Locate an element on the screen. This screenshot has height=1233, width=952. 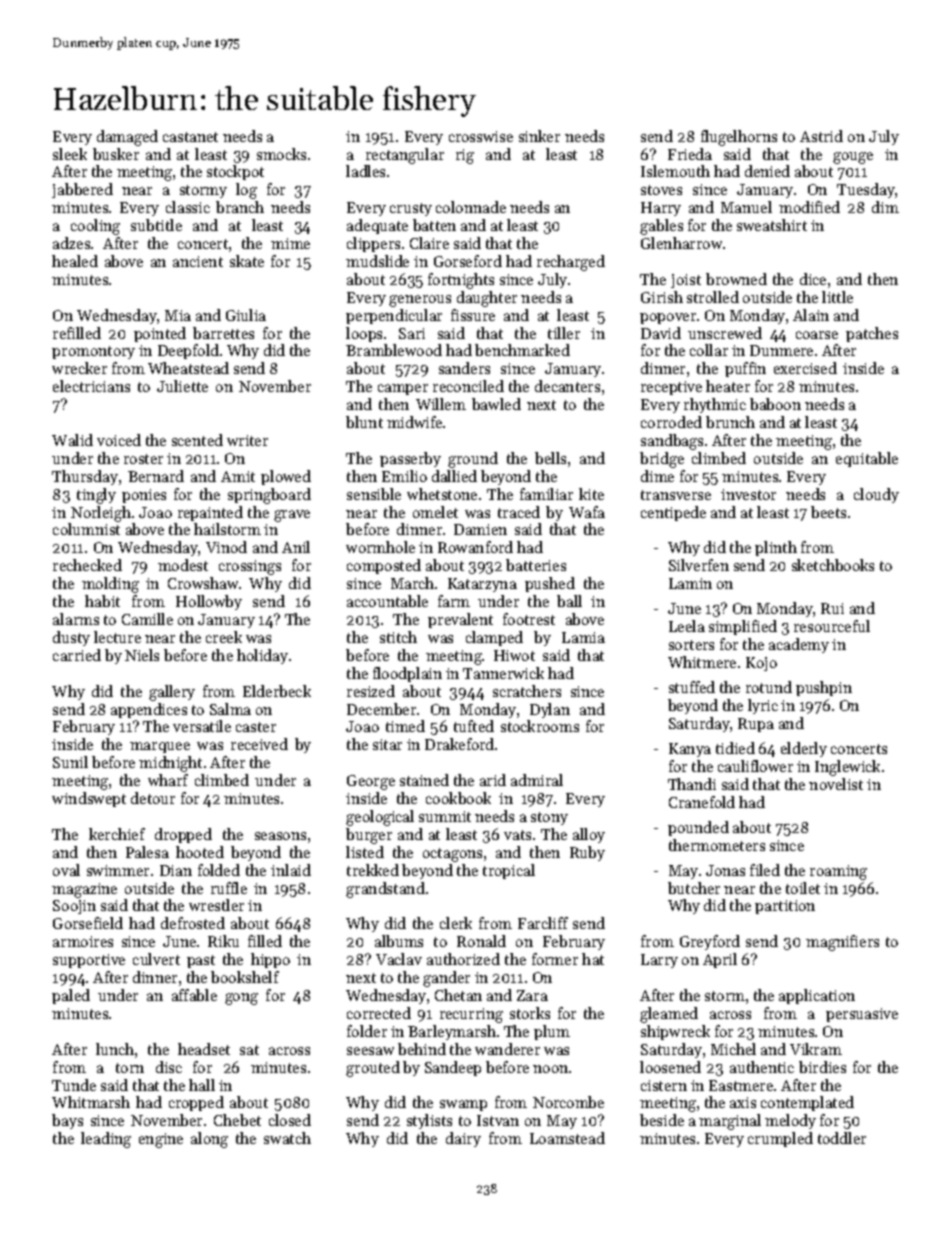
toddler is located at coordinates (842, 1138).
